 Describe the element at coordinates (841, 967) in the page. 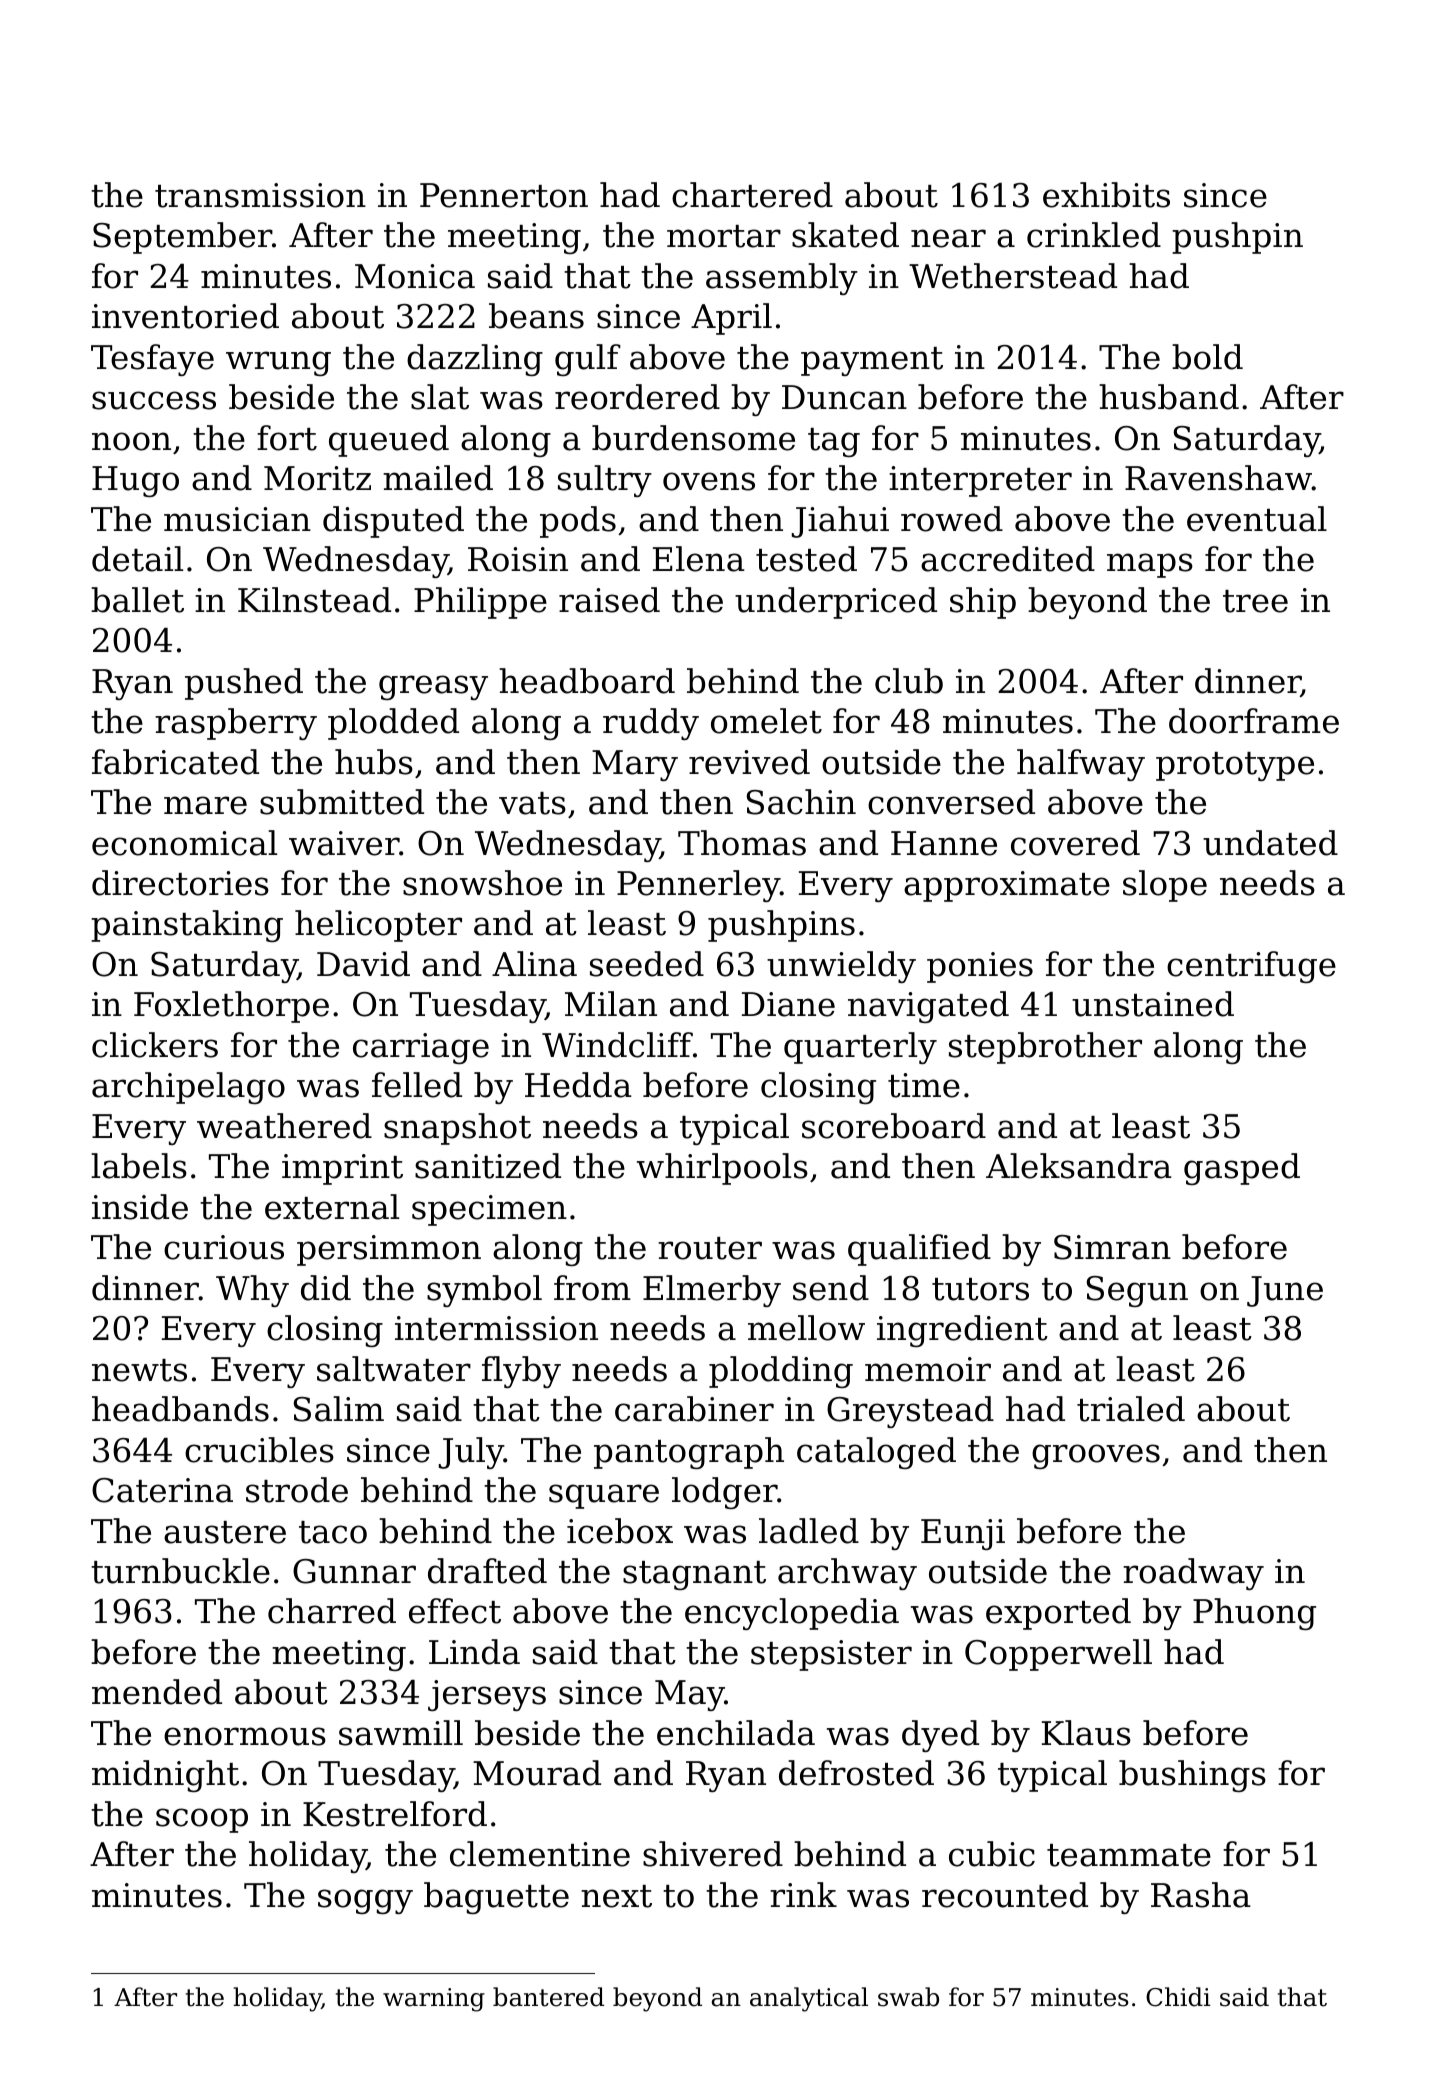

I see `unwieldy` at that location.
